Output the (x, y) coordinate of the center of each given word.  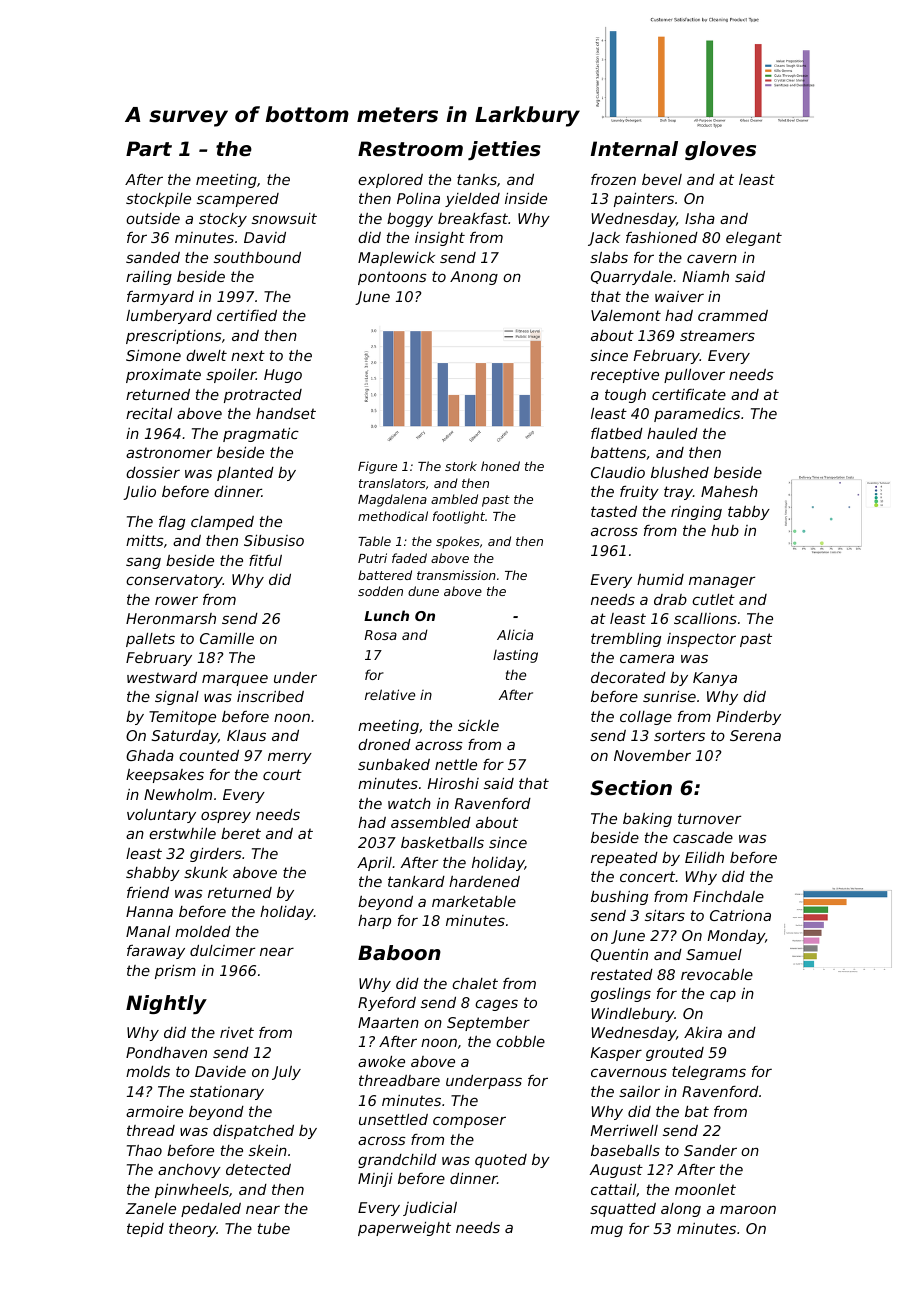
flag (172, 523)
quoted (501, 1161)
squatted (623, 1210)
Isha (700, 218)
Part (149, 148)
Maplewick (396, 259)
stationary (227, 1093)
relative (390, 694)
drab (670, 599)
